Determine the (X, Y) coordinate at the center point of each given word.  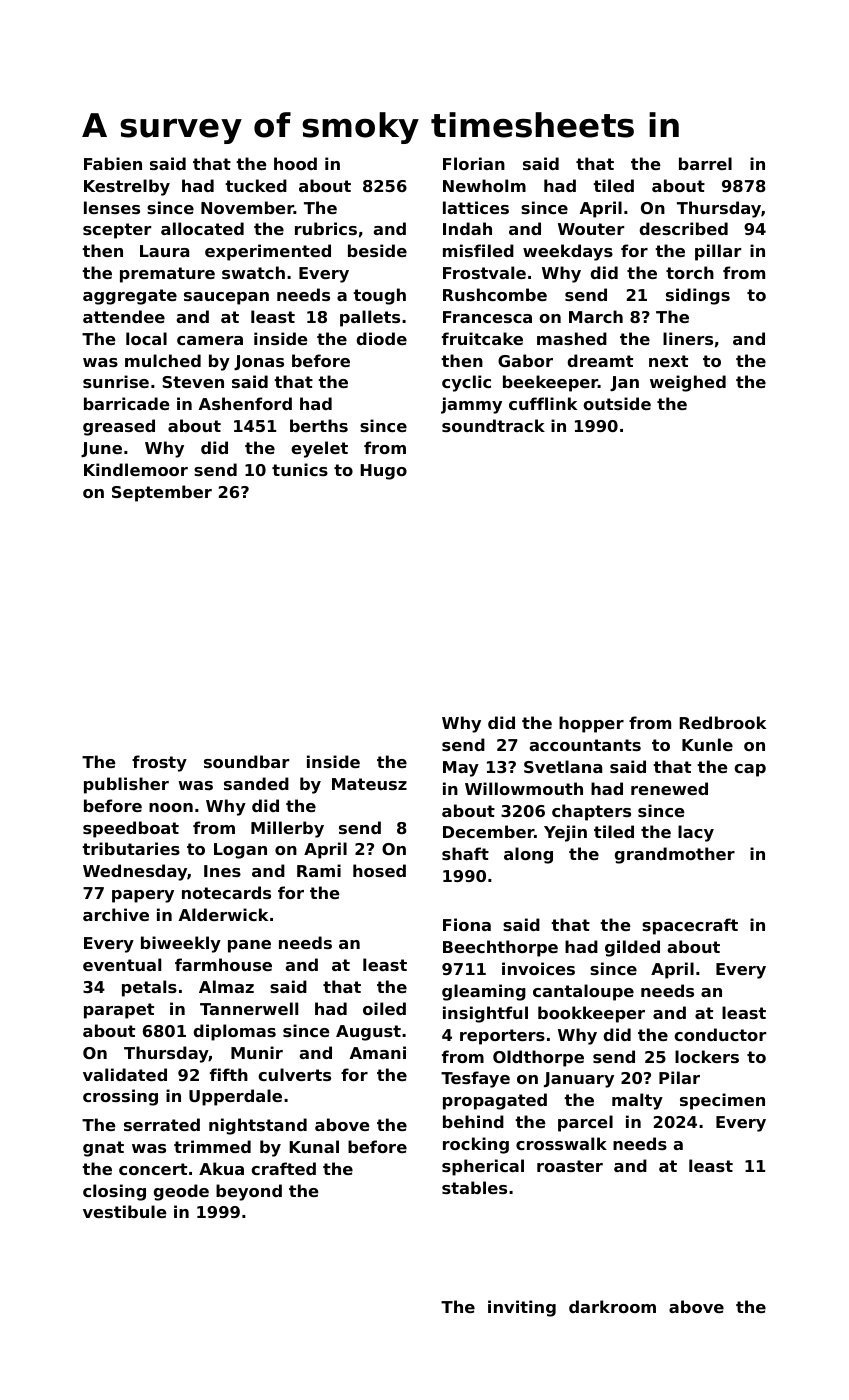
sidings (698, 296)
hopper (591, 724)
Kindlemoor (136, 469)
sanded (256, 783)
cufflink (543, 403)
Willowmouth (524, 788)
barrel (705, 163)
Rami (319, 870)
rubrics (326, 228)
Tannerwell (249, 1008)
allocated (202, 228)
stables (474, 1187)
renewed (669, 788)
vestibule (125, 1211)
